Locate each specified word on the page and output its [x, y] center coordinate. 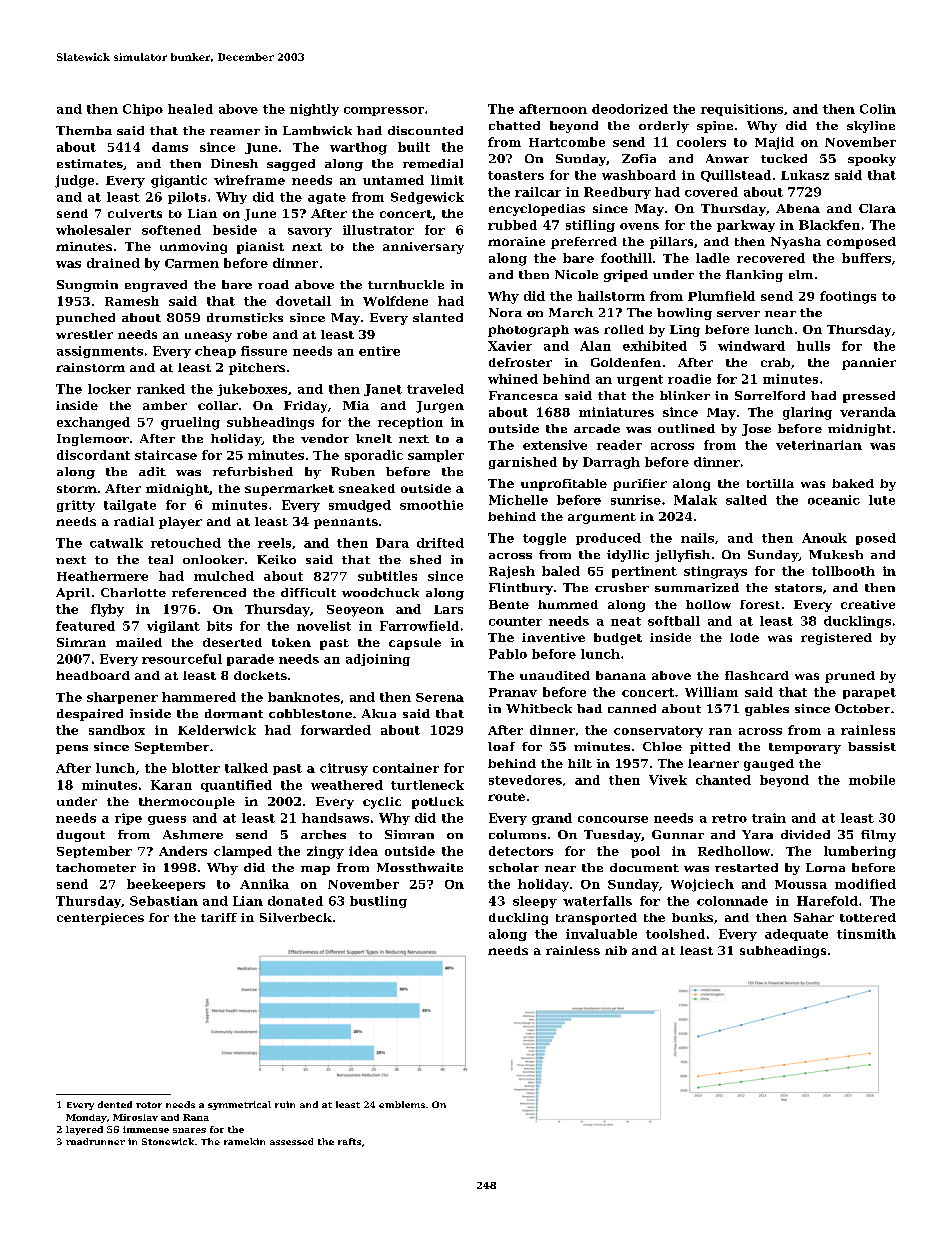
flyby [107, 610]
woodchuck [380, 592]
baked [853, 483]
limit [447, 180]
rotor [149, 1105]
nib [616, 950]
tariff [219, 917]
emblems [402, 1104]
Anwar [727, 158]
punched [85, 319]
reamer [235, 132]
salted [746, 500]
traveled [435, 389]
